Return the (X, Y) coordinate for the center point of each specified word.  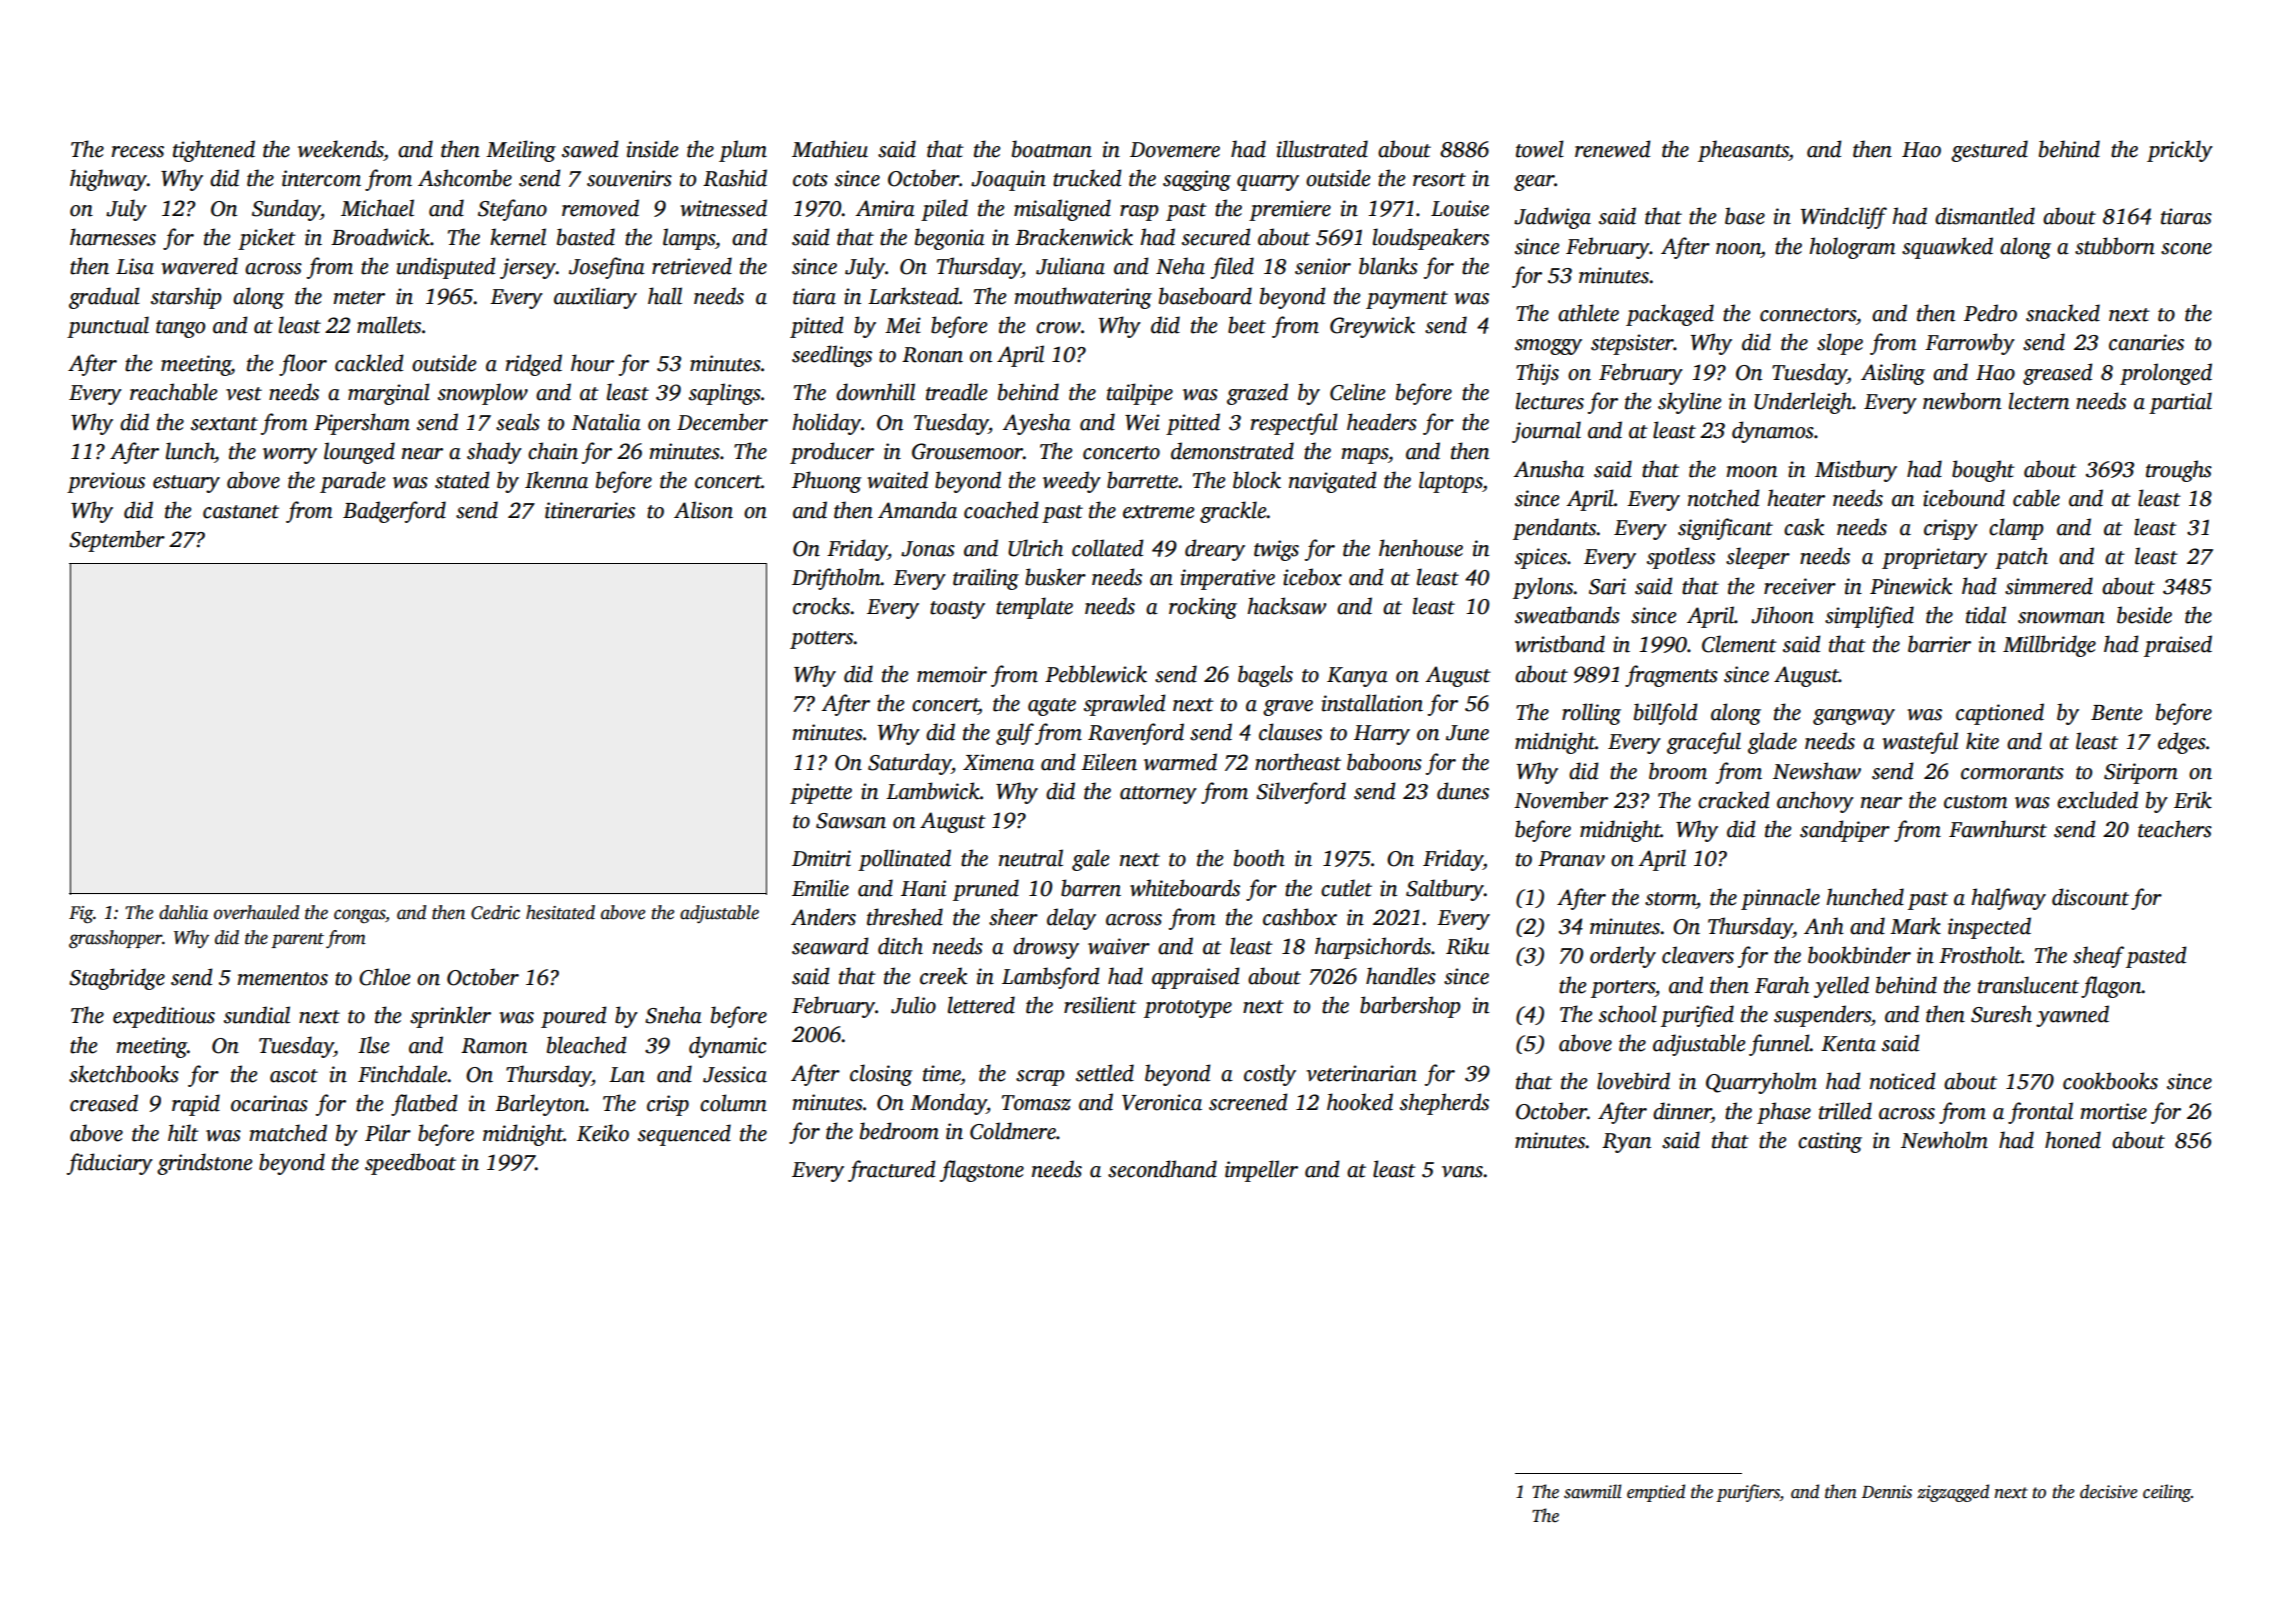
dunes (1463, 791)
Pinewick (1911, 586)
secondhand (1162, 1169)
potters (822, 640)
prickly (2180, 151)
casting (1830, 1142)
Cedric (495, 912)
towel (1540, 149)
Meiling (521, 151)
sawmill (1593, 1491)
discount (2090, 897)
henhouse (1421, 548)
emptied (1656, 1493)
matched (288, 1133)
